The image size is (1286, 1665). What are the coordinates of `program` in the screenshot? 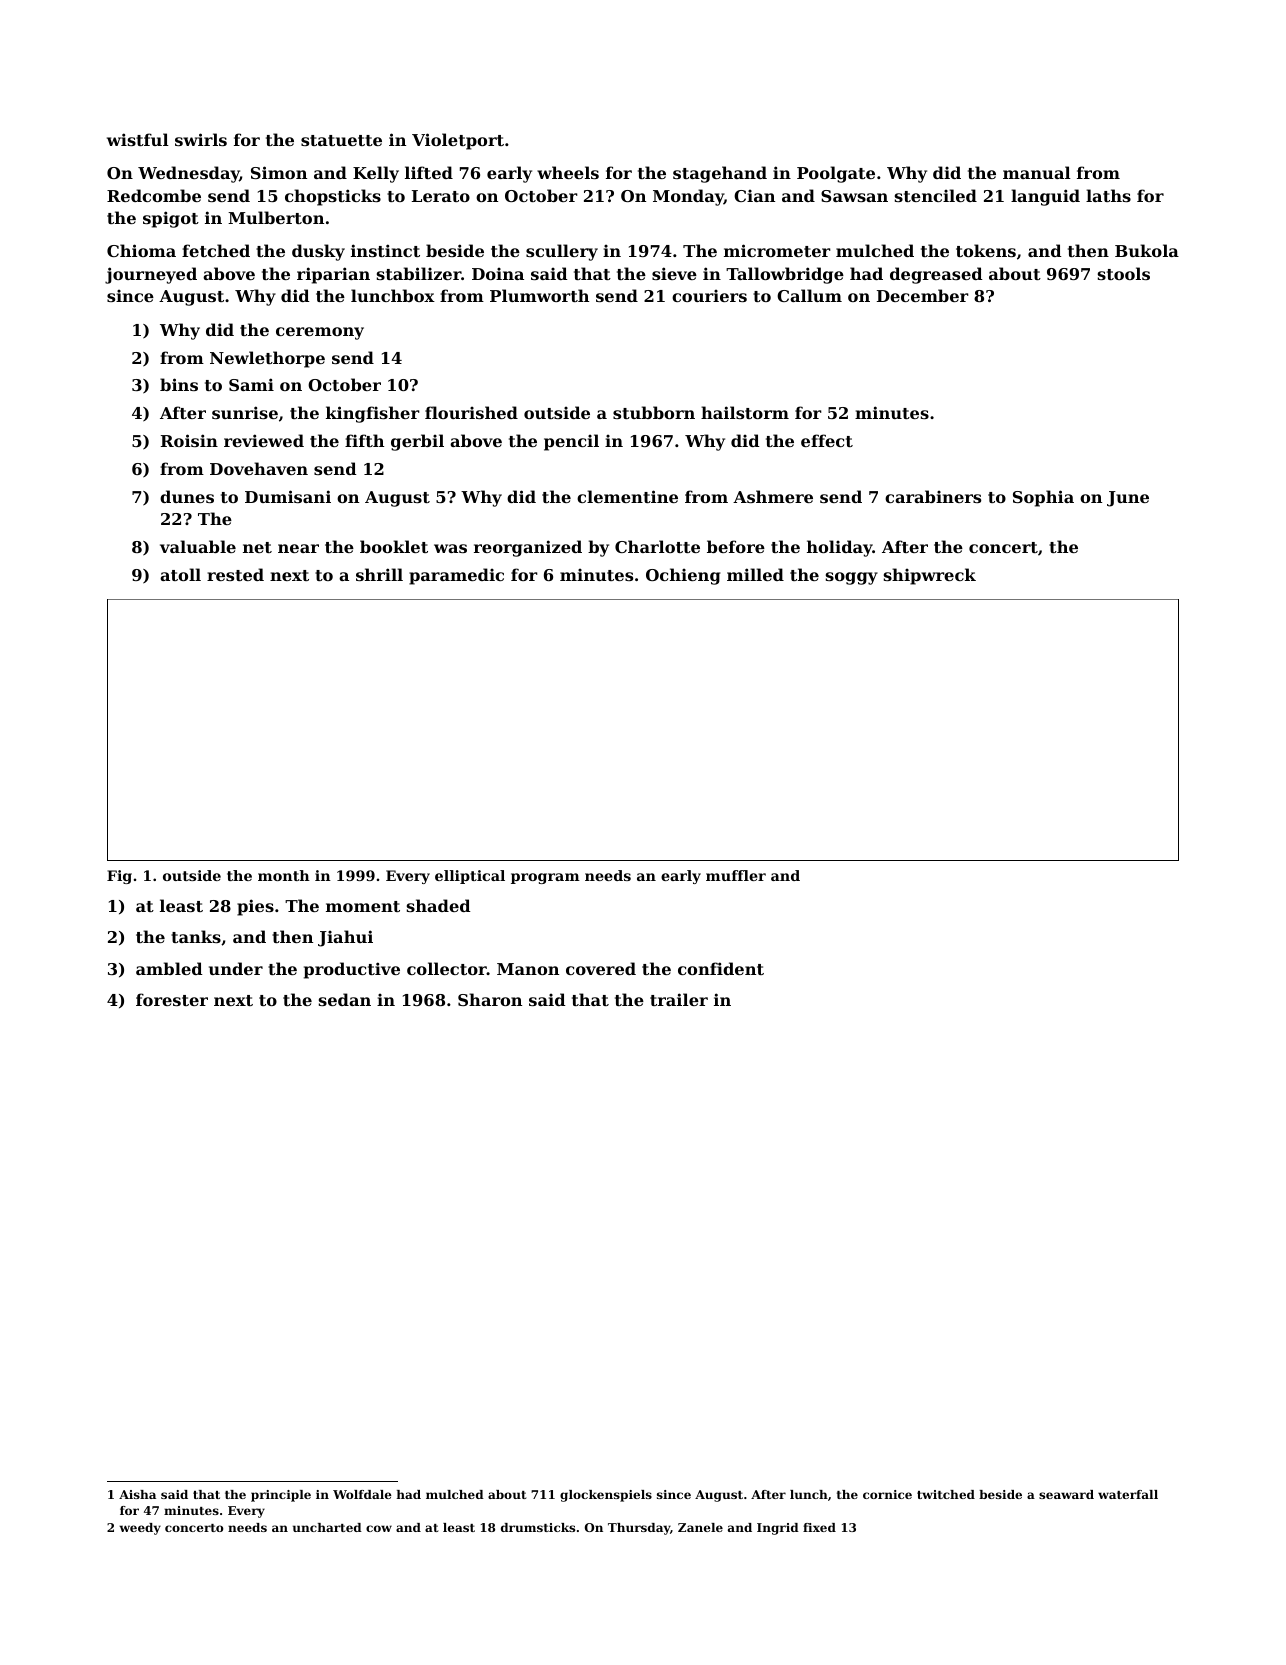 It's located at (545, 878).
